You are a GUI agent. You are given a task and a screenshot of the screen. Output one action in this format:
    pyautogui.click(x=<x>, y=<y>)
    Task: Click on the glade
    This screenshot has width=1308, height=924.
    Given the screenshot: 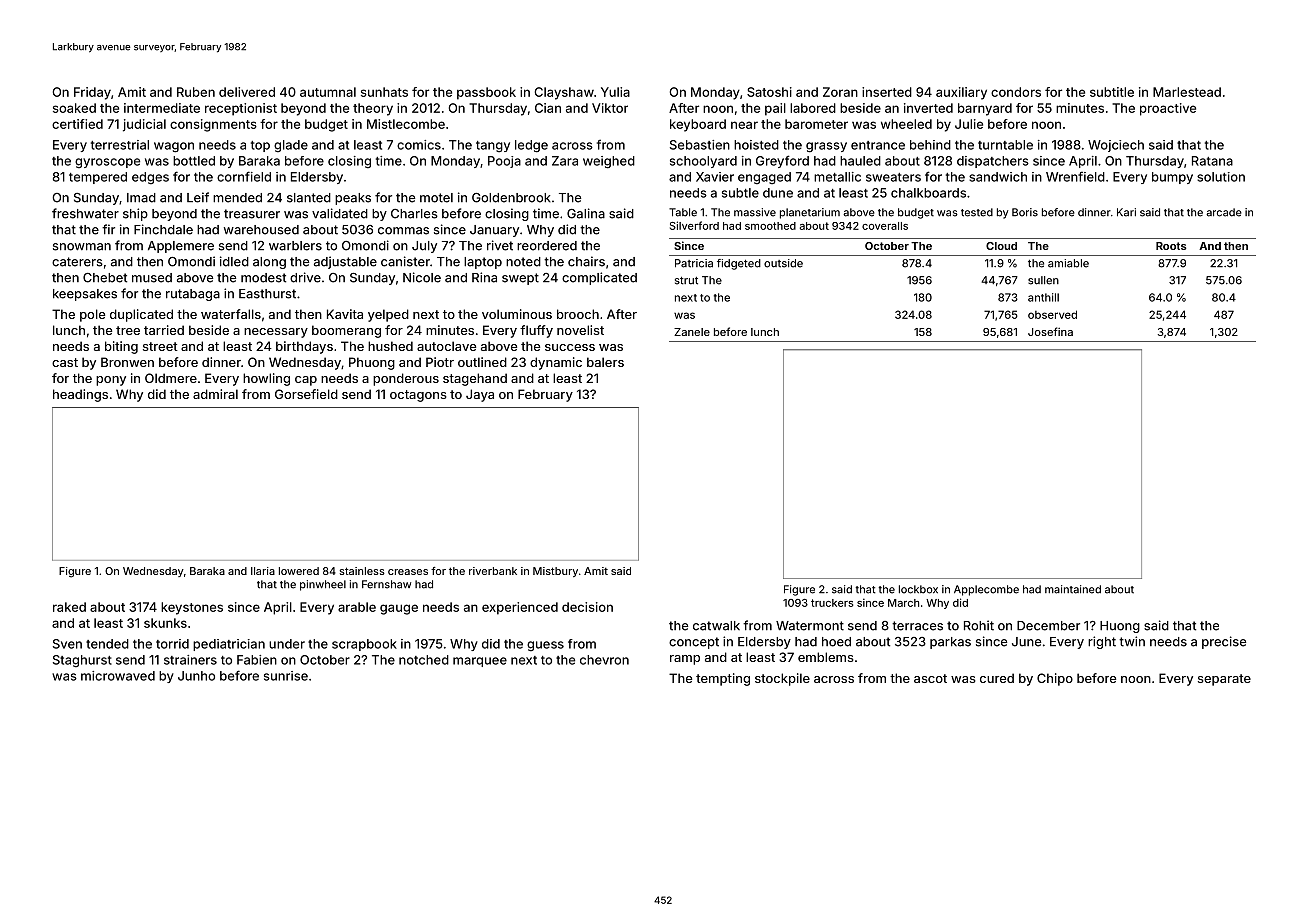 What is the action you would take?
    pyautogui.click(x=291, y=146)
